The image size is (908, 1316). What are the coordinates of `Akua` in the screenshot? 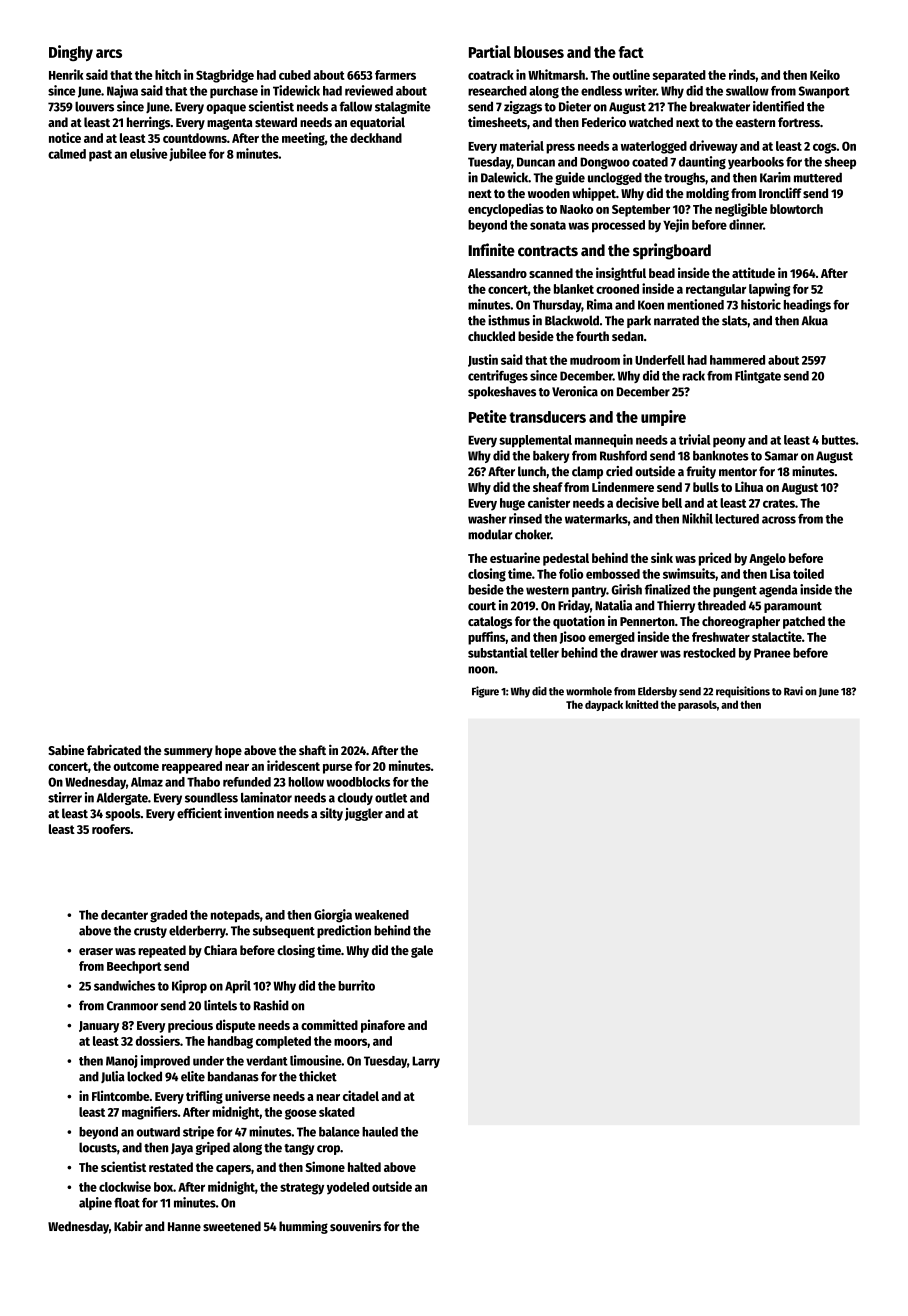 It's located at (814, 320).
